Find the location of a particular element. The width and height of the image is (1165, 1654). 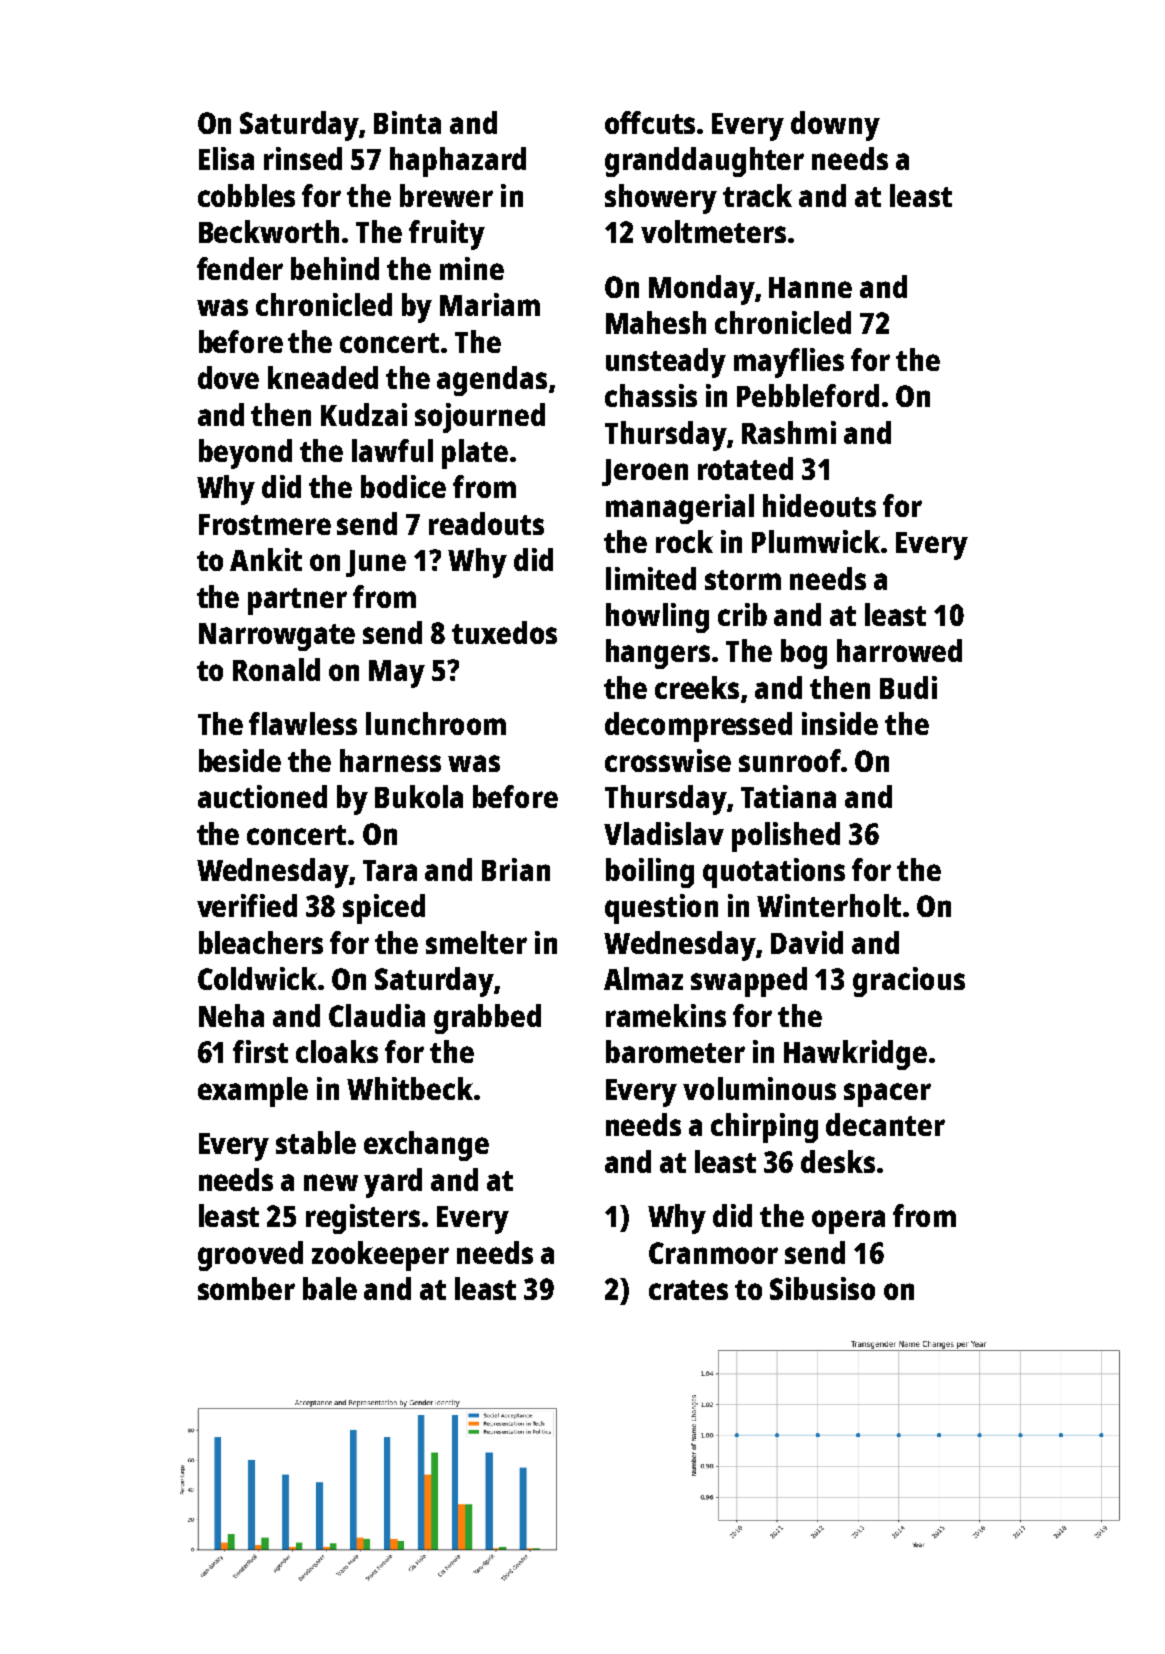

downy is located at coordinates (835, 126).
